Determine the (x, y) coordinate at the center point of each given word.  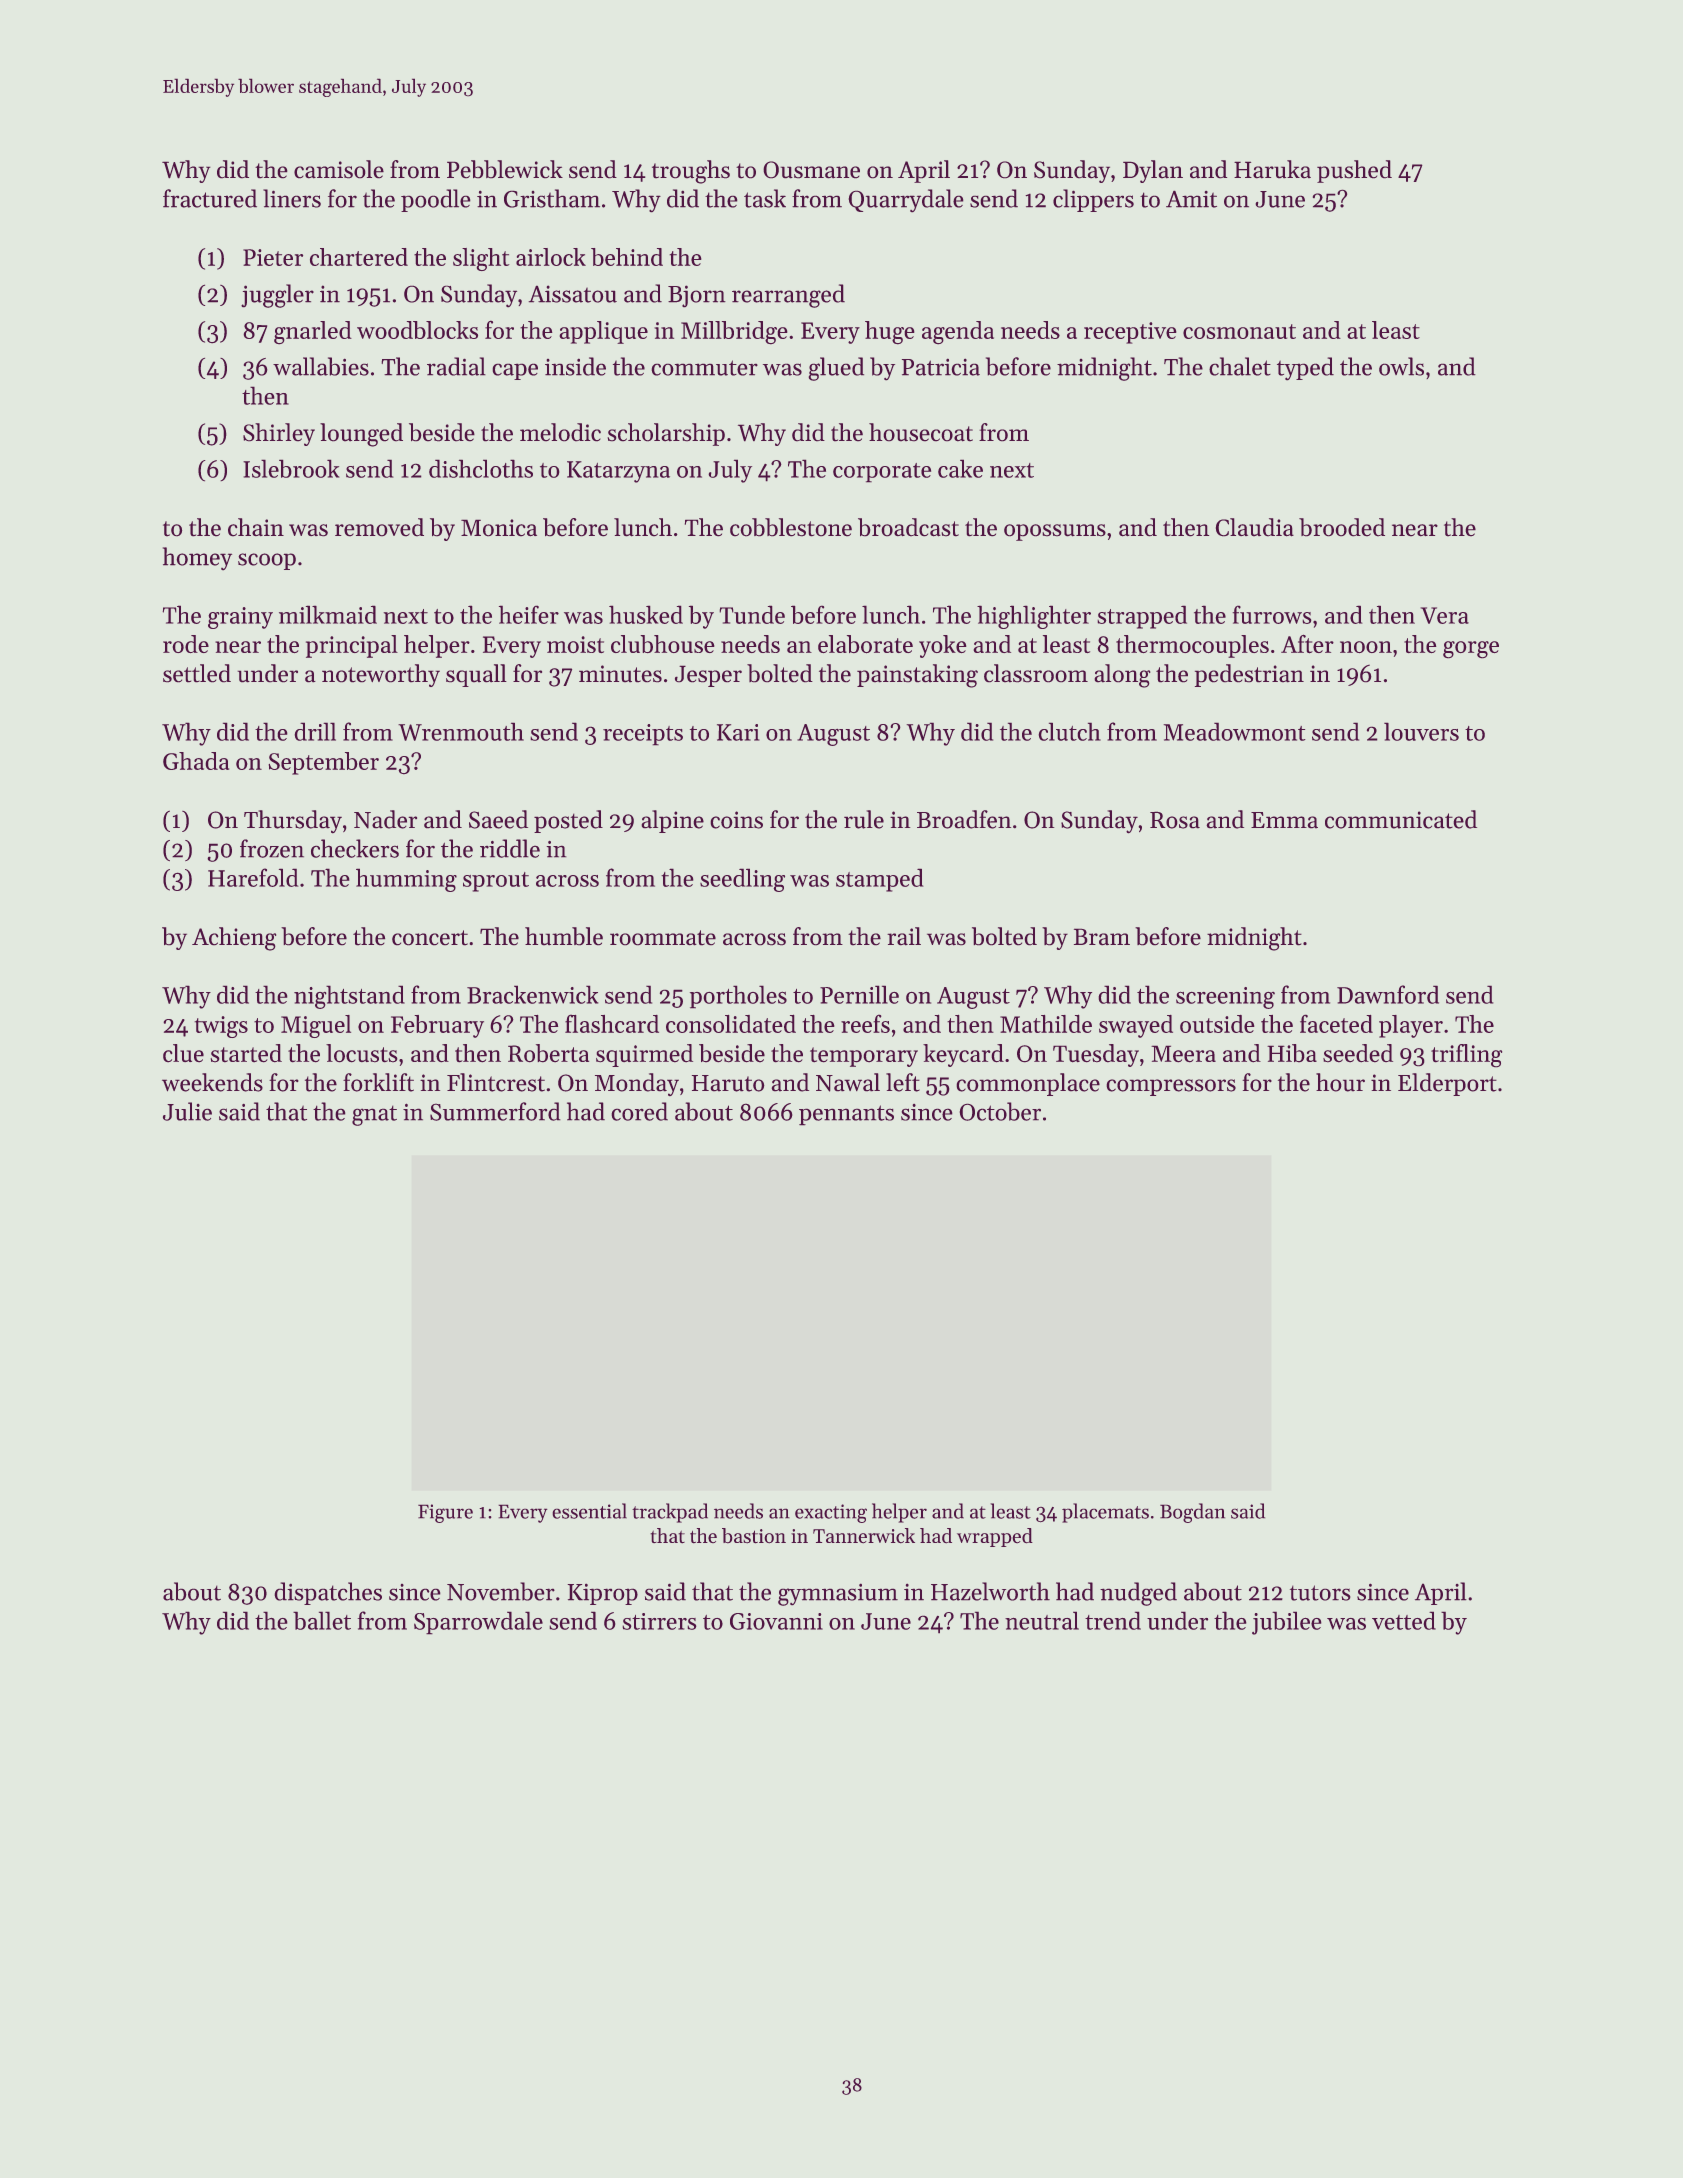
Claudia (1255, 527)
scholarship (666, 434)
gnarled (313, 333)
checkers (355, 848)
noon (1366, 647)
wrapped (995, 1537)
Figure (445, 1513)
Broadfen (964, 819)
